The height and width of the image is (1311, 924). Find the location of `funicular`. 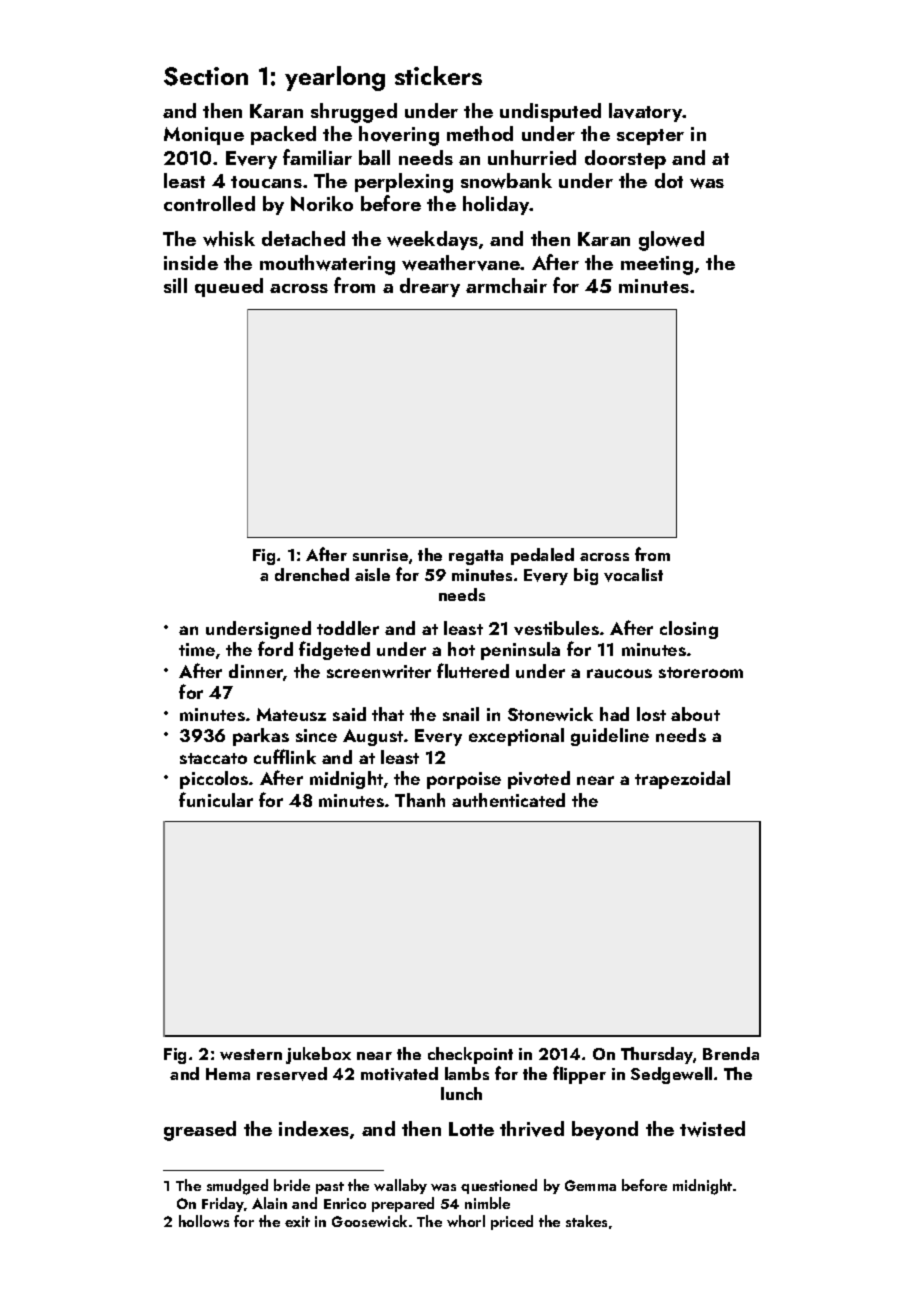

funicular is located at coordinates (216, 799).
